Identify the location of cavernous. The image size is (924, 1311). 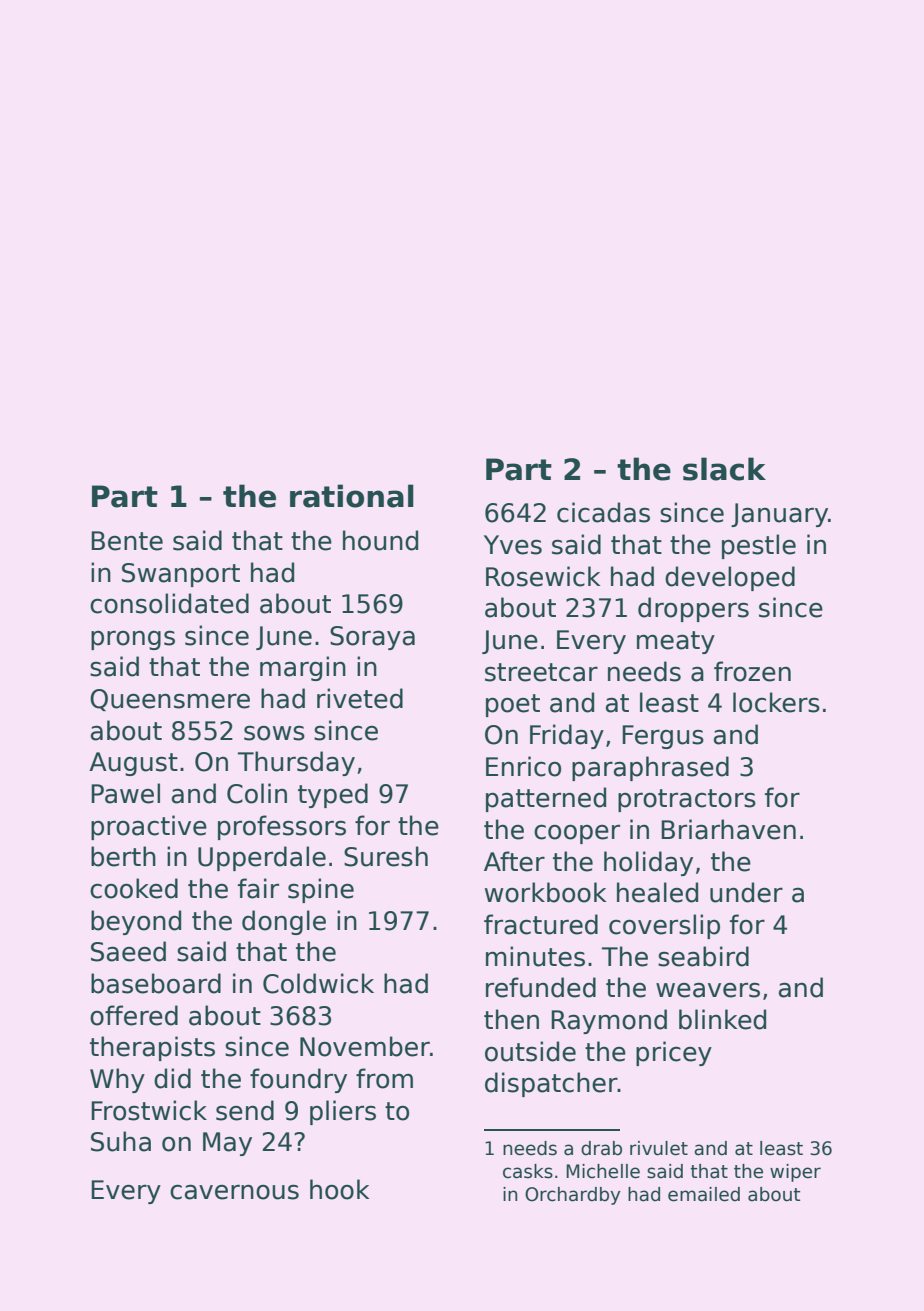
(234, 1192).
